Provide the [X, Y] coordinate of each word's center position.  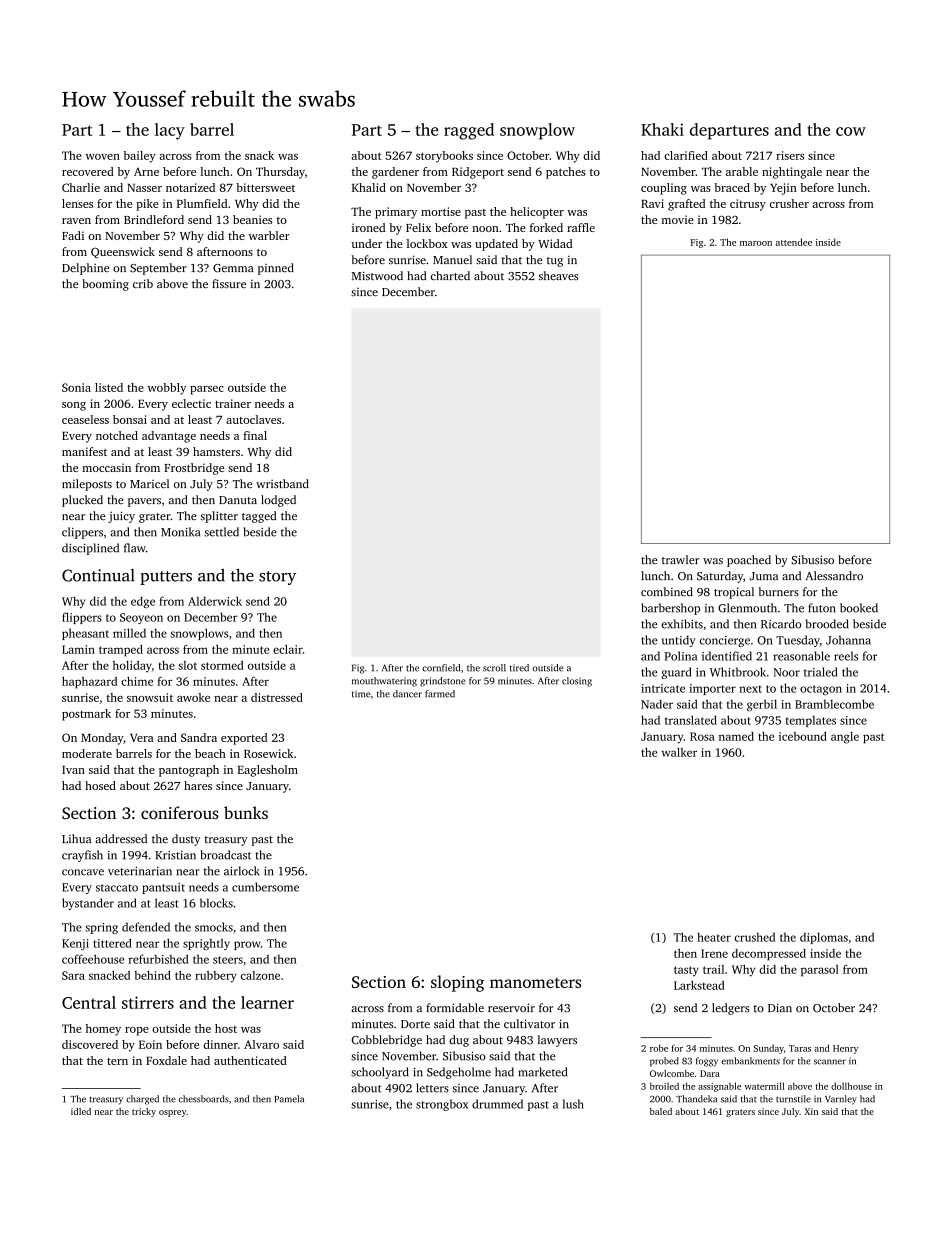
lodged [278, 501]
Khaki [662, 129]
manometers [535, 983]
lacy [170, 131]
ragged [469, 131]
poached [749, 561]
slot [188, 665]
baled [661, 1111]
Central [89, 1002]
